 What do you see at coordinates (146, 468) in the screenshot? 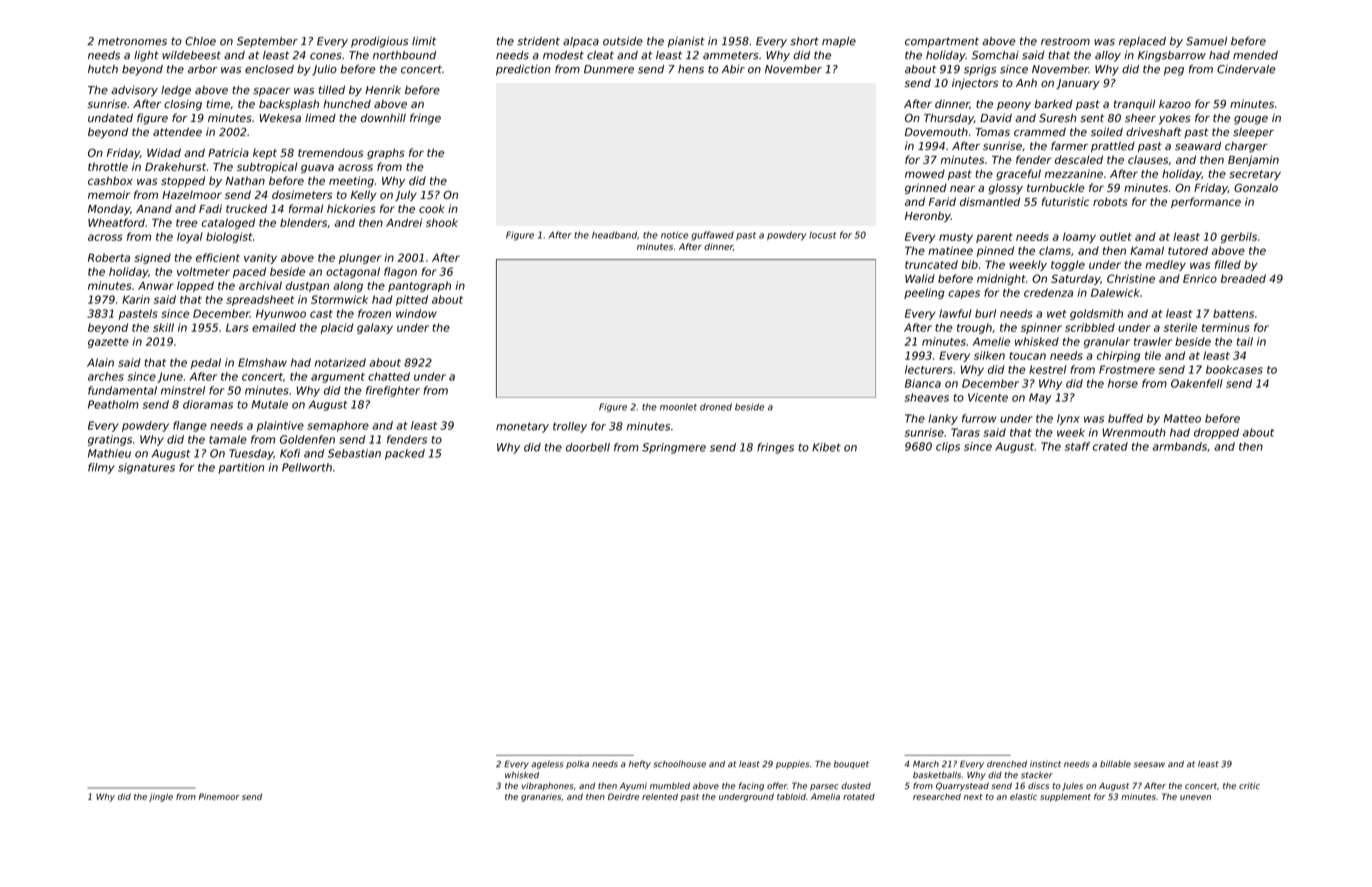
I see `signatures` at bounding box center [146, 468].
